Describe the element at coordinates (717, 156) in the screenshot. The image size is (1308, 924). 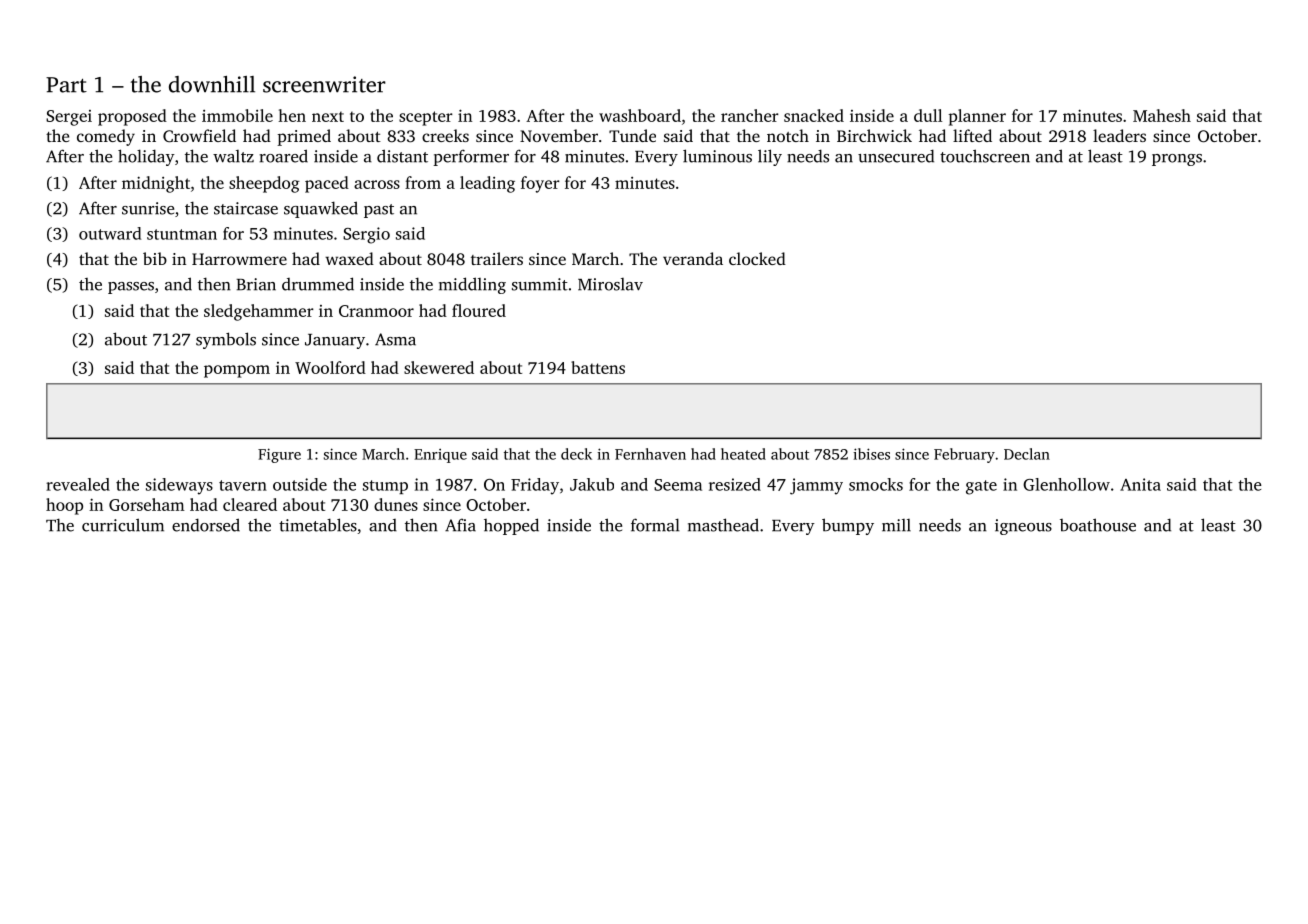
I see `luminous` at that location.
